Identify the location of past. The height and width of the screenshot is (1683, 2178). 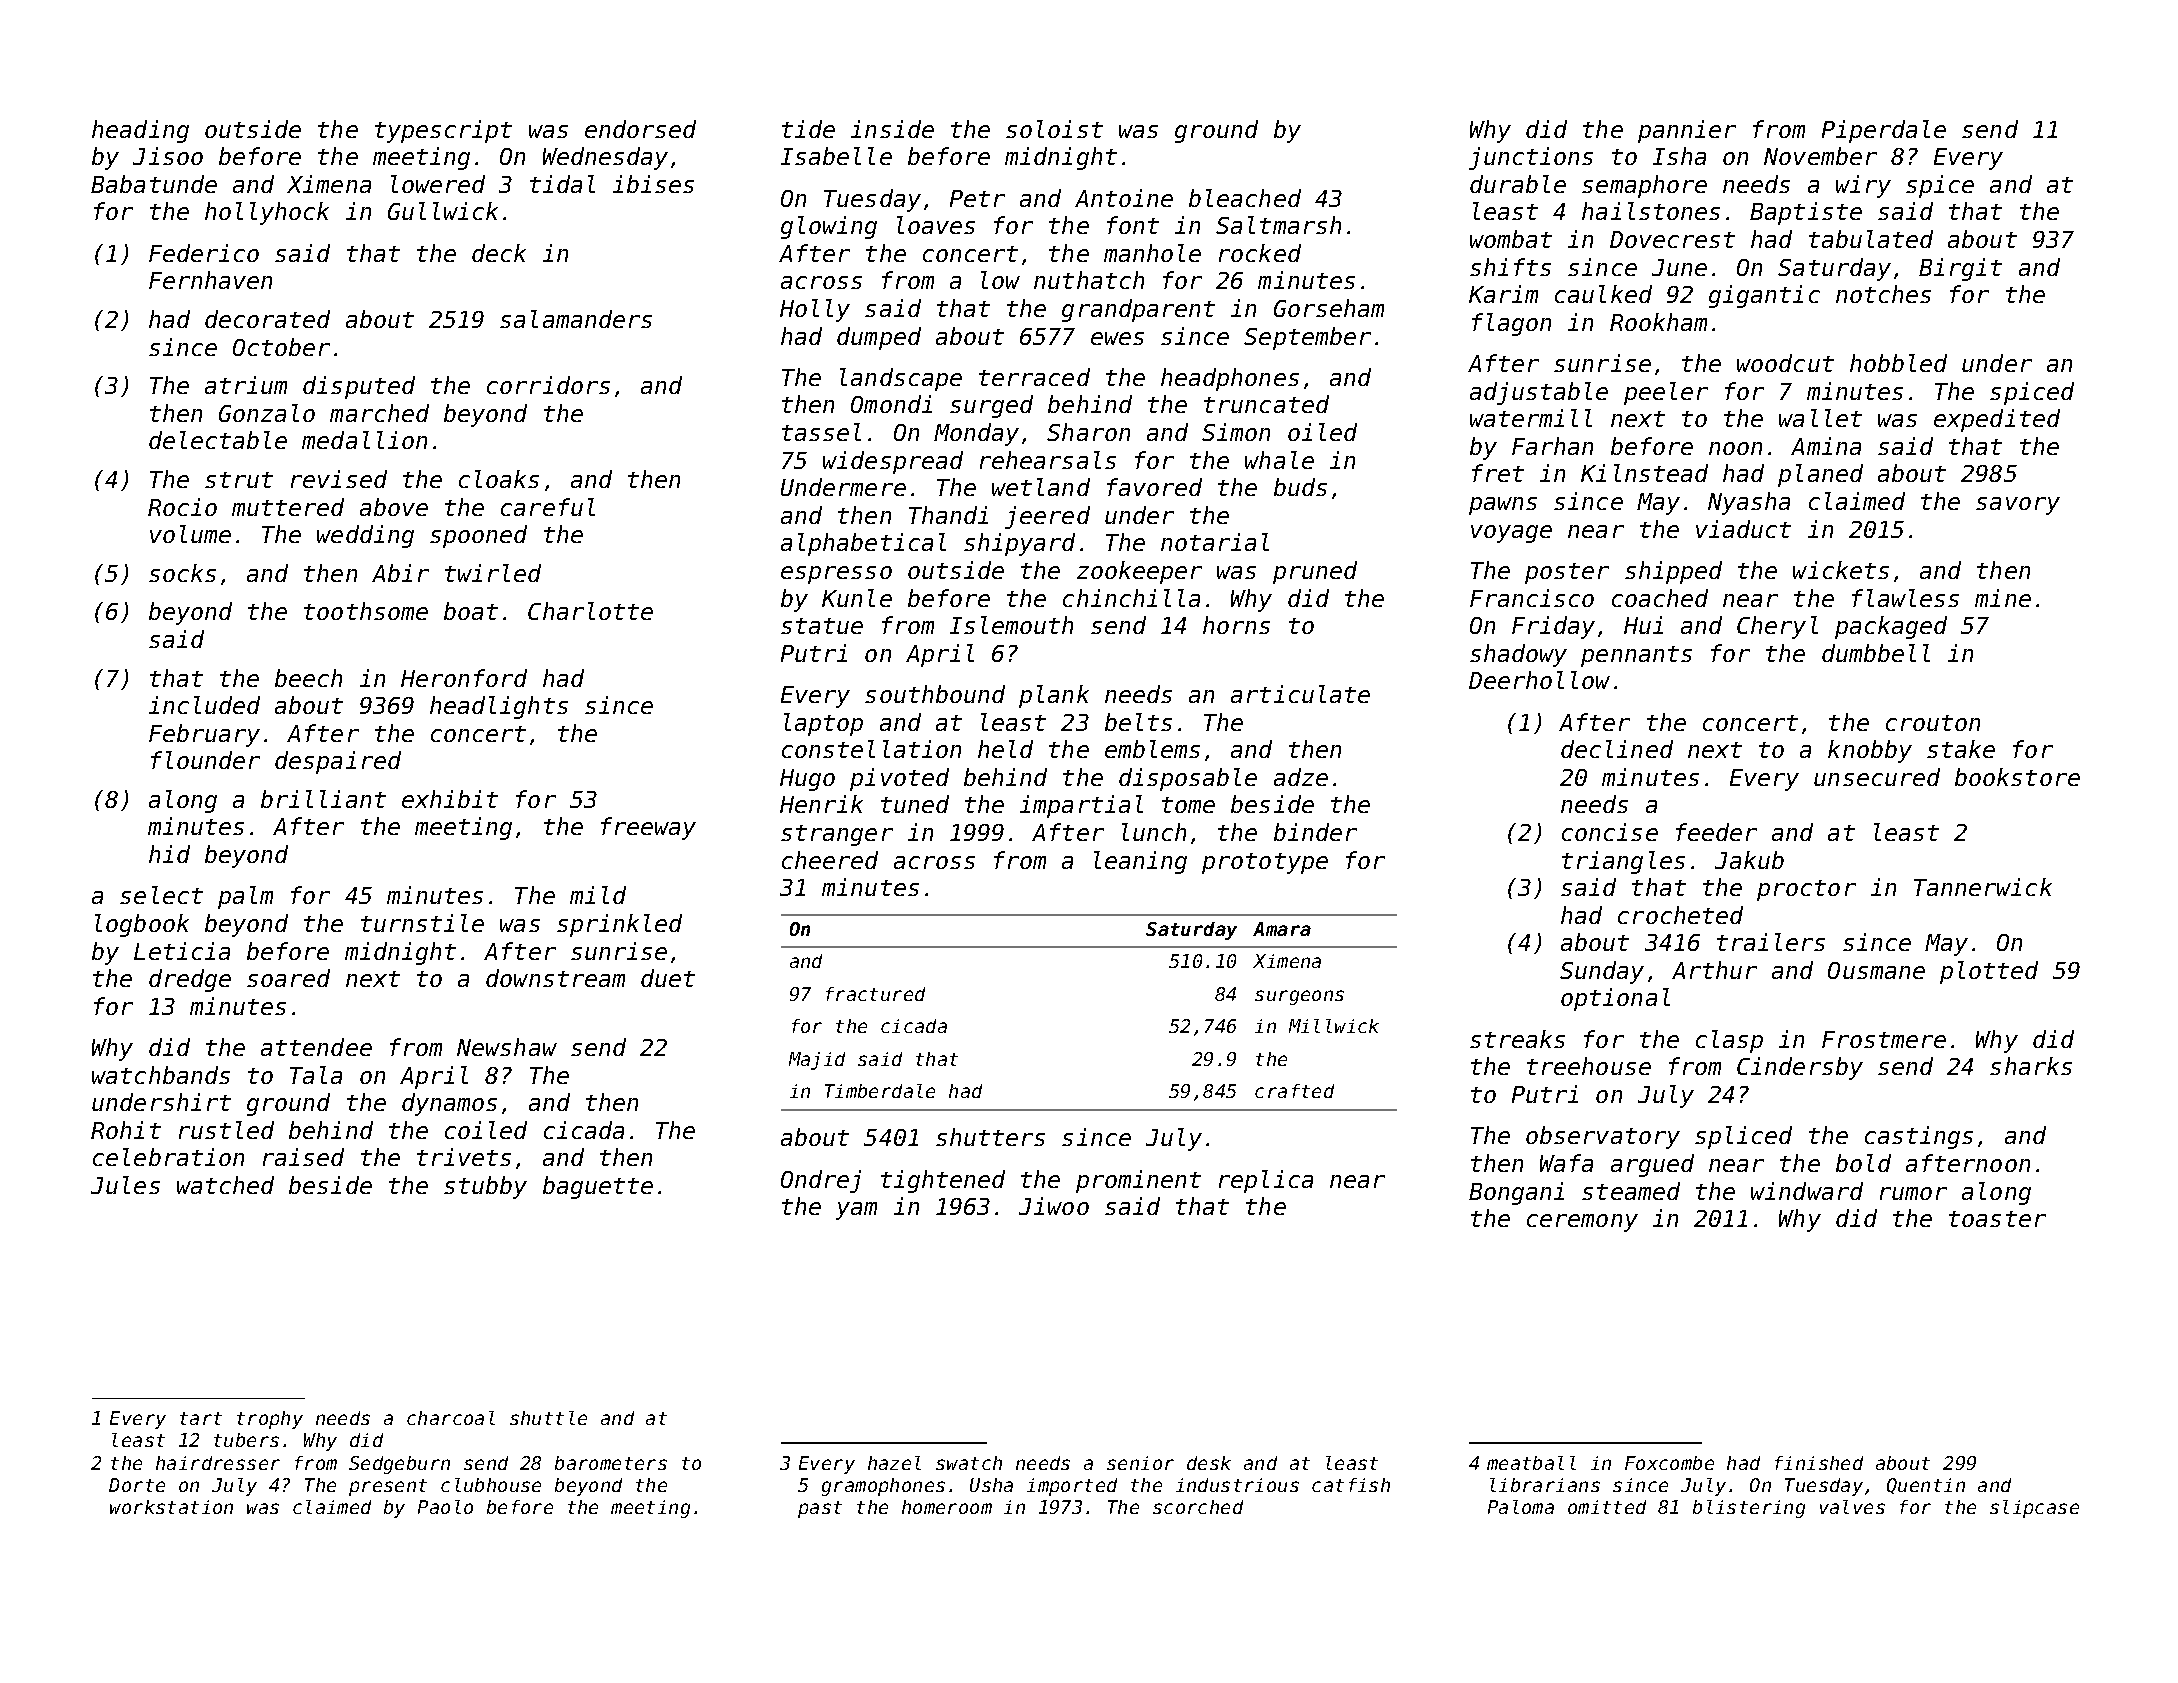
(820, 1509).
